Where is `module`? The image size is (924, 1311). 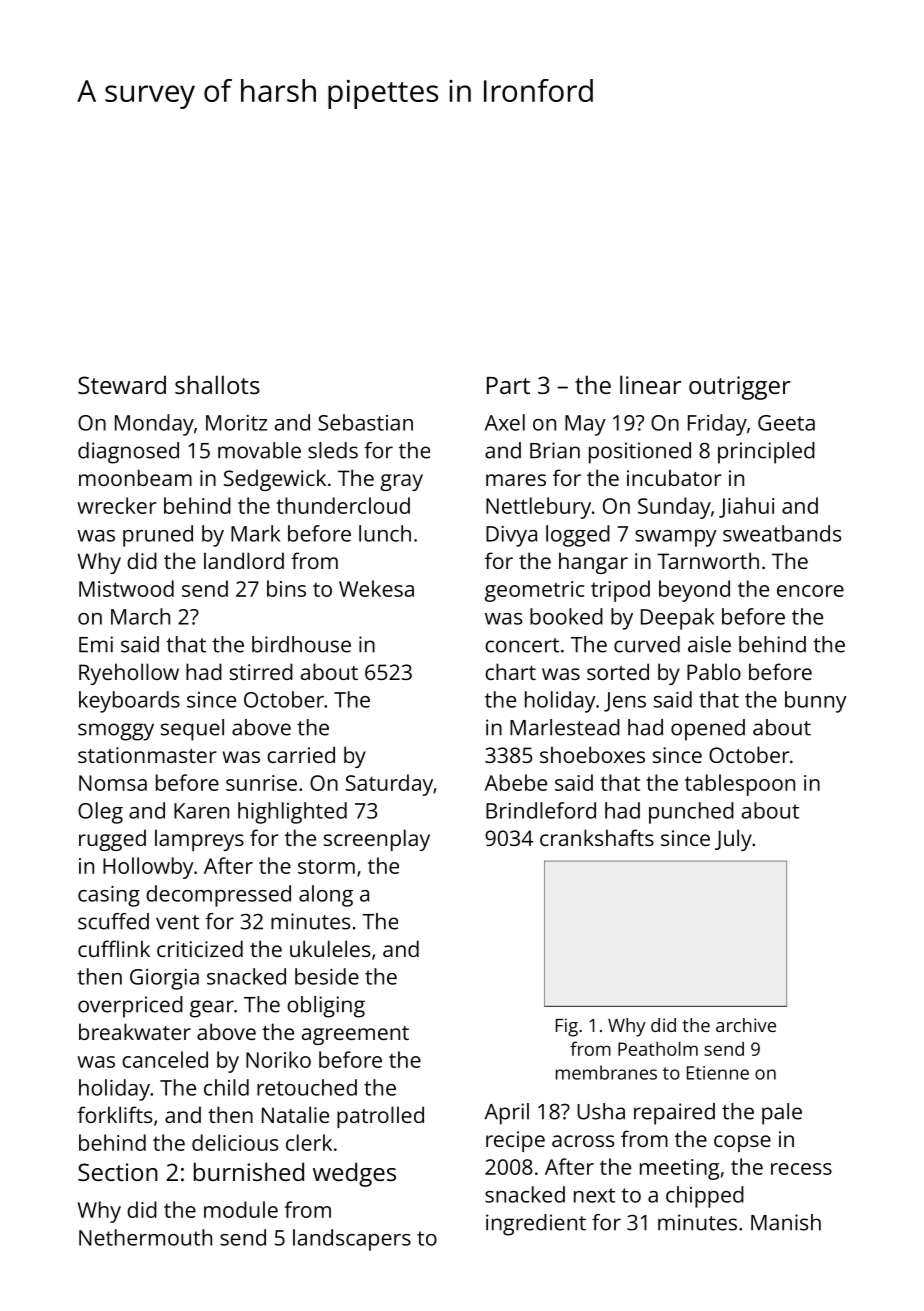 module is located at coordinates (241, 1209).
